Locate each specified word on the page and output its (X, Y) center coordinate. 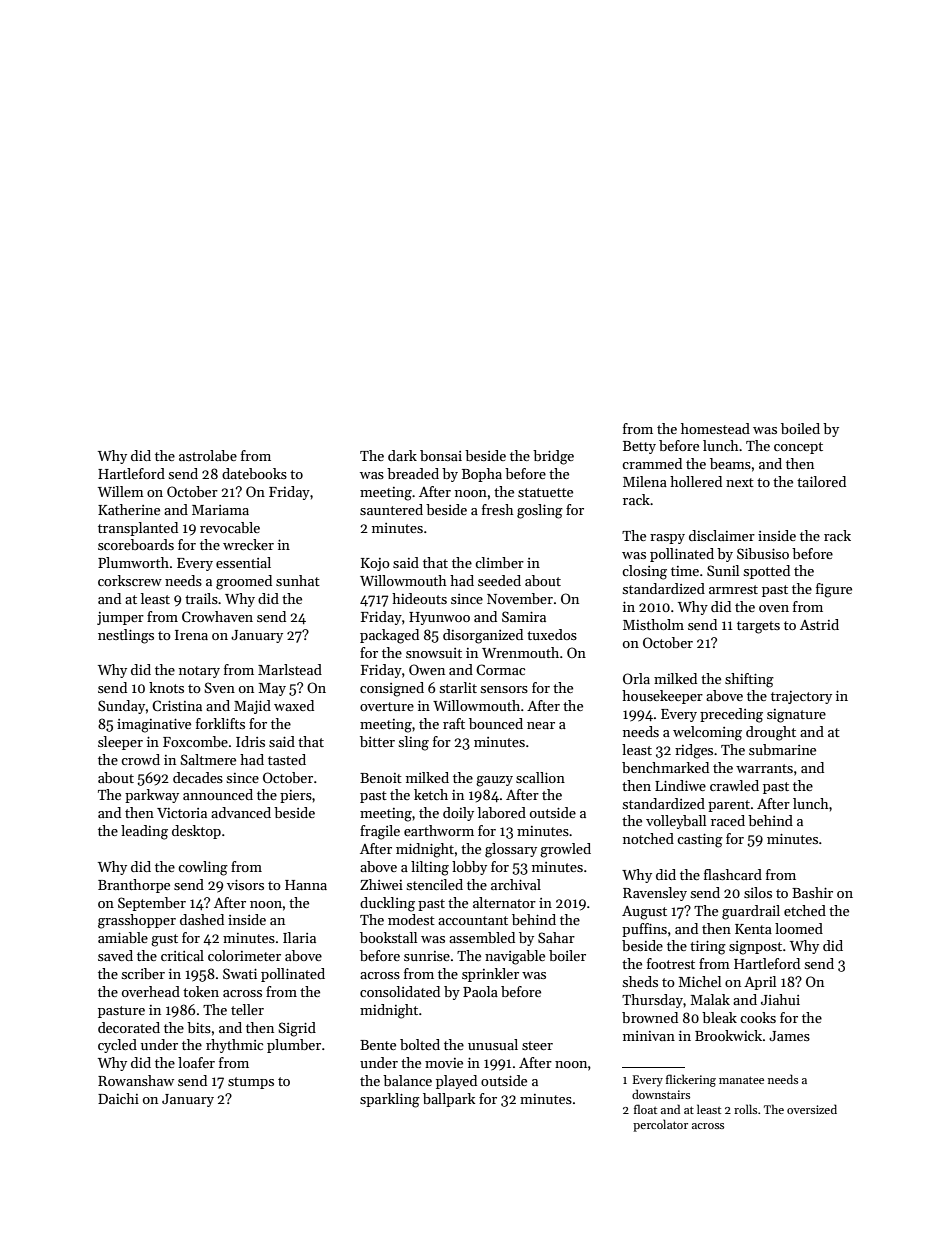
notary (199, 672)
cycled (117, 1046)
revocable (230, 527)
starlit (458, 687)
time (685, 571)
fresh (498, 509)
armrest (733, 589)
